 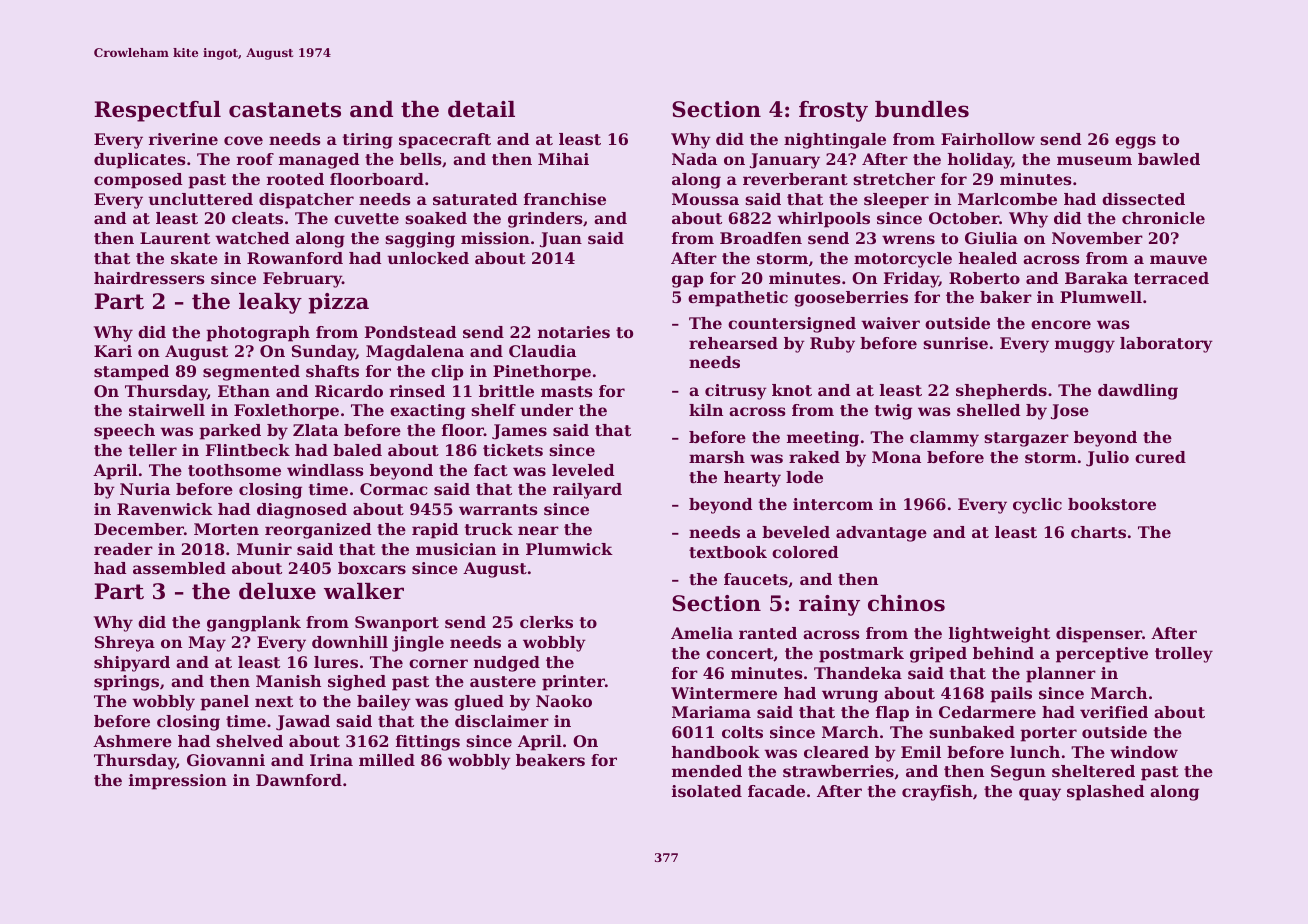 I want to click on deluxe, so click(x=277, y=591).
